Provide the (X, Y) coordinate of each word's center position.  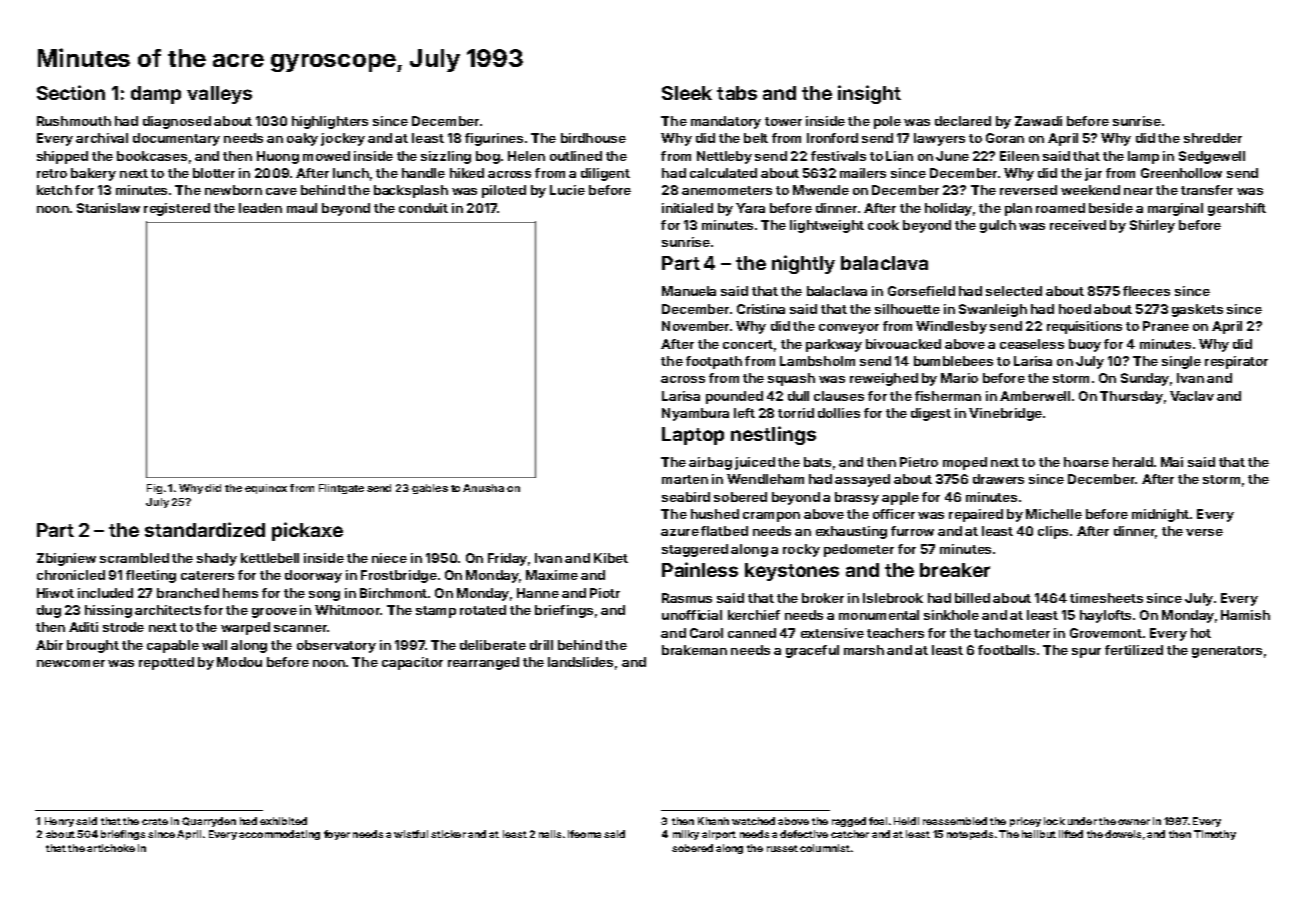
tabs (737, 93)
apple (900, 498)
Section (71, 92)
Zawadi (1038, 121)
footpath (714, 362)
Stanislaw (108, 208)
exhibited (283, 821)
